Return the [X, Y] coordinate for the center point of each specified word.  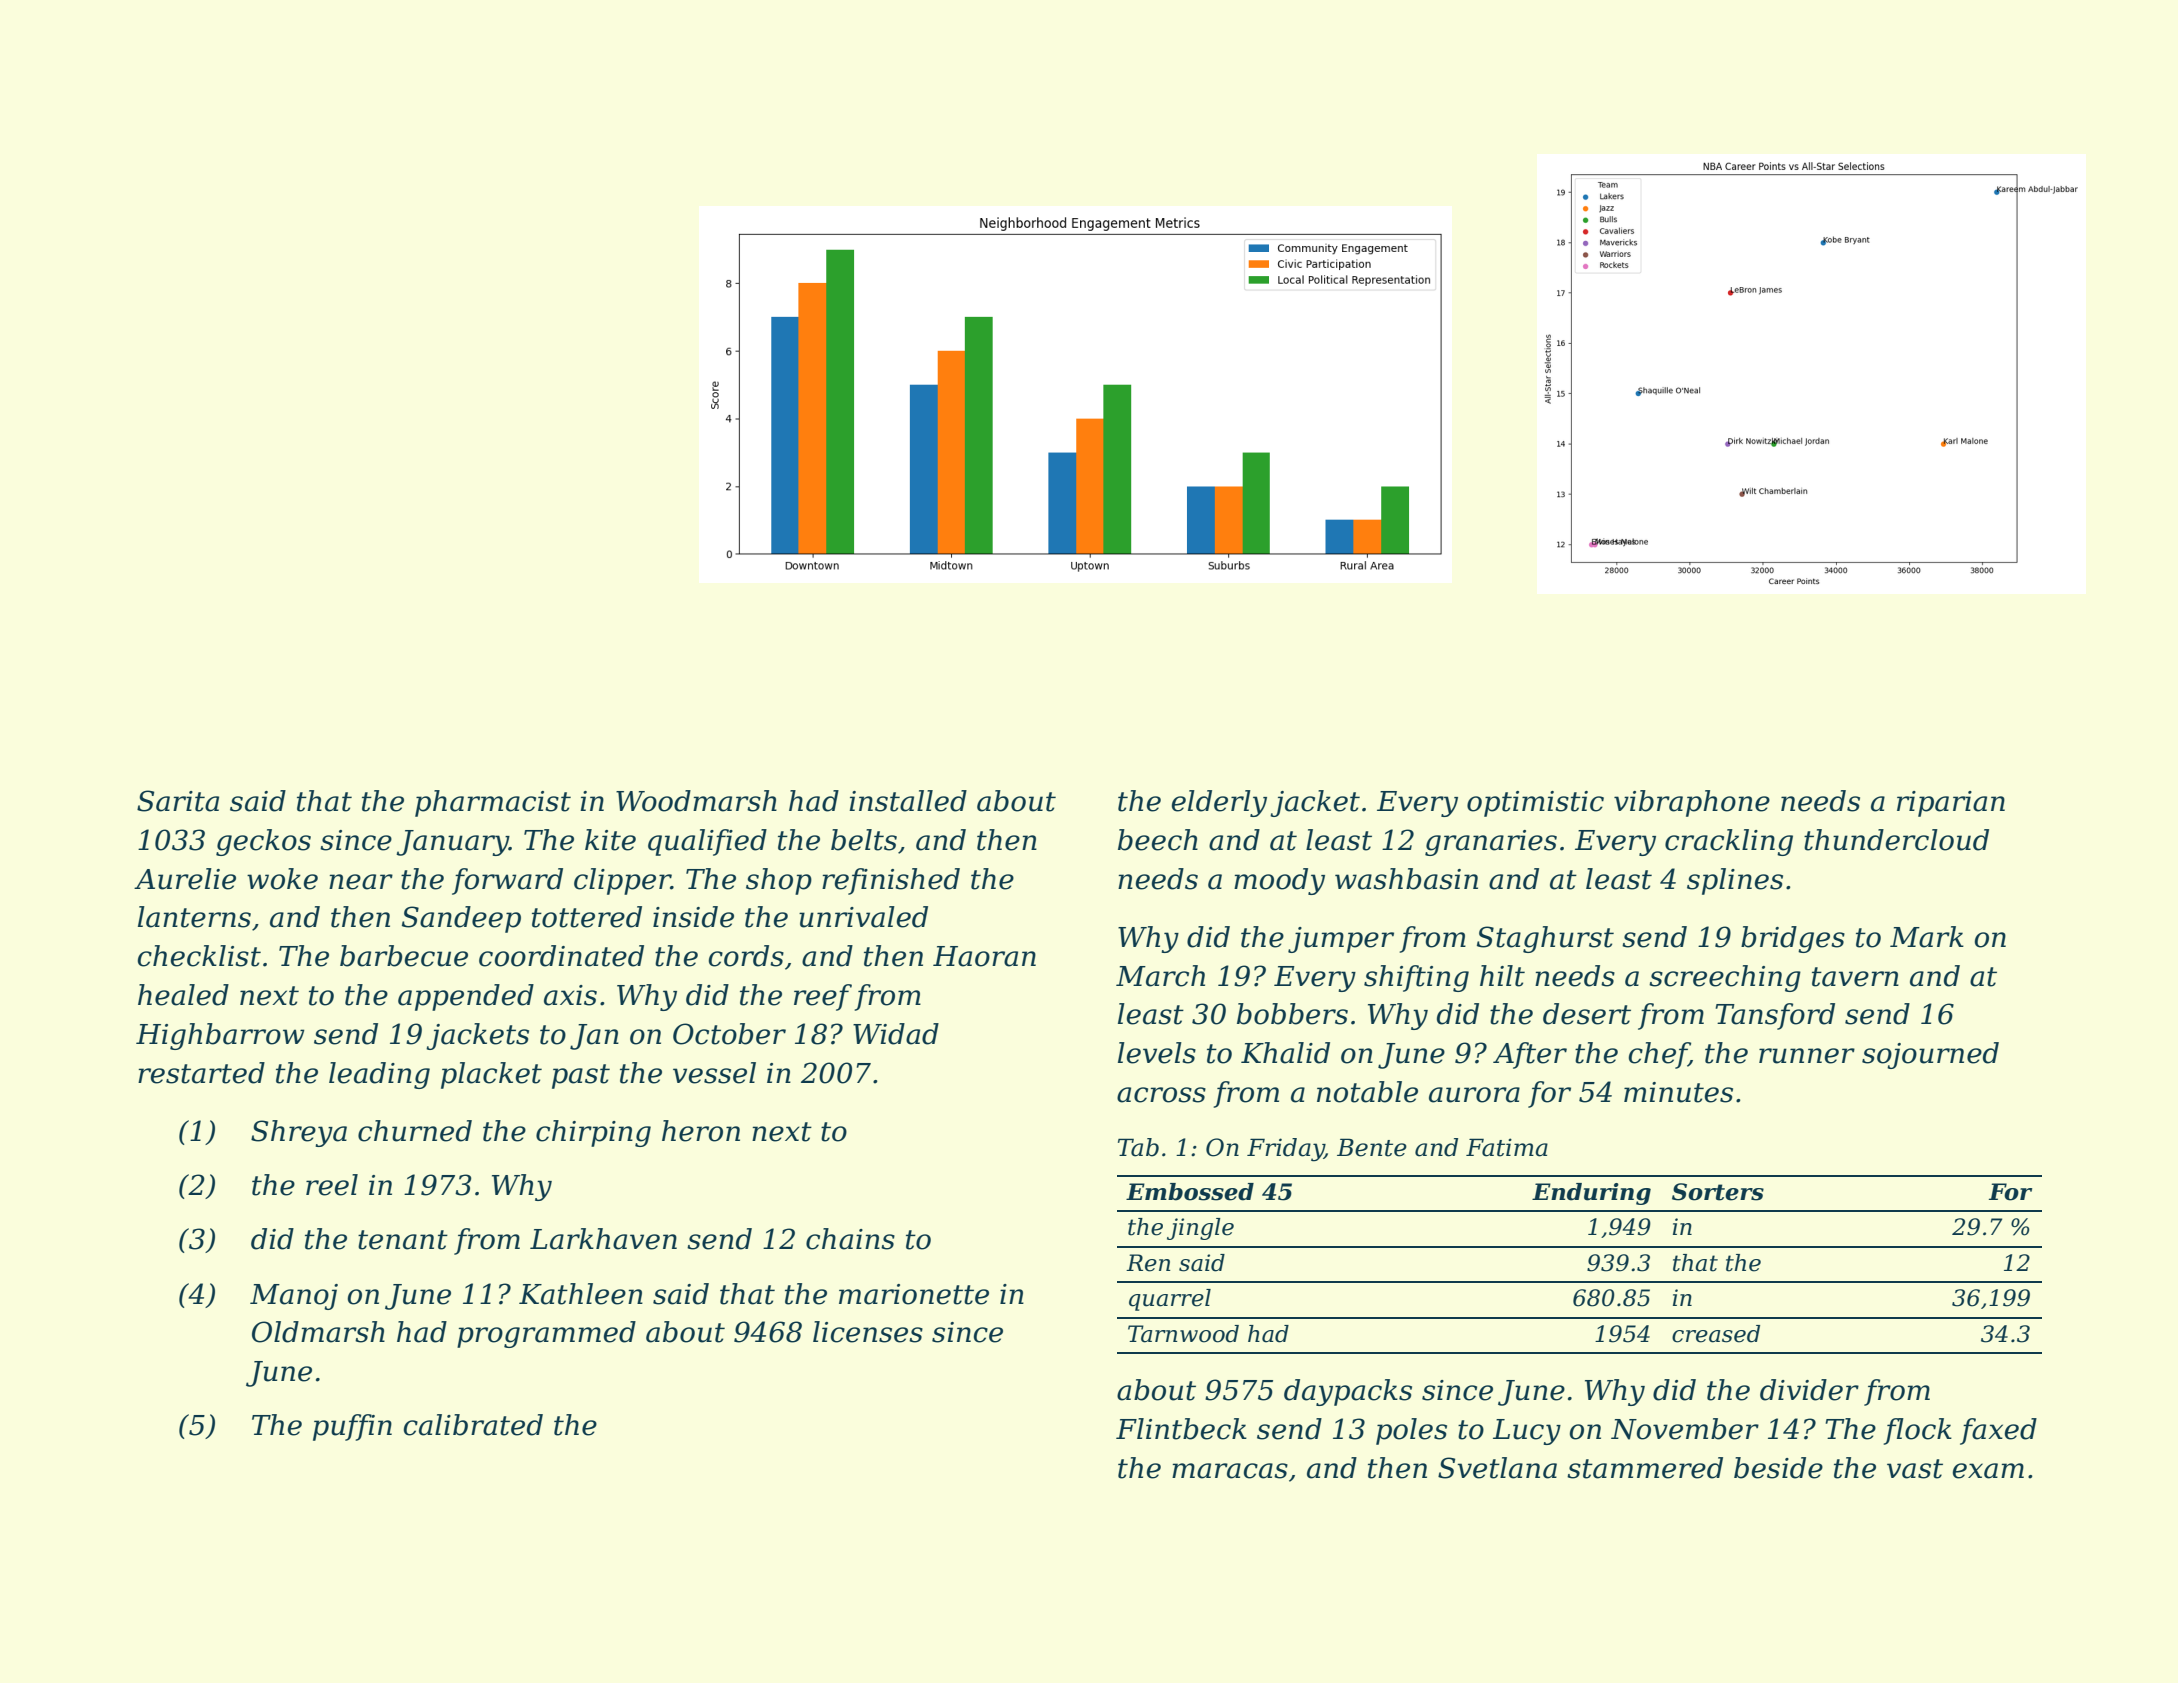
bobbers [1292, 1014]
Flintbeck [1181, 1429]
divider [1809, 1390]
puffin [352, 1427]
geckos [263, 842]
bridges [1793, 939]
